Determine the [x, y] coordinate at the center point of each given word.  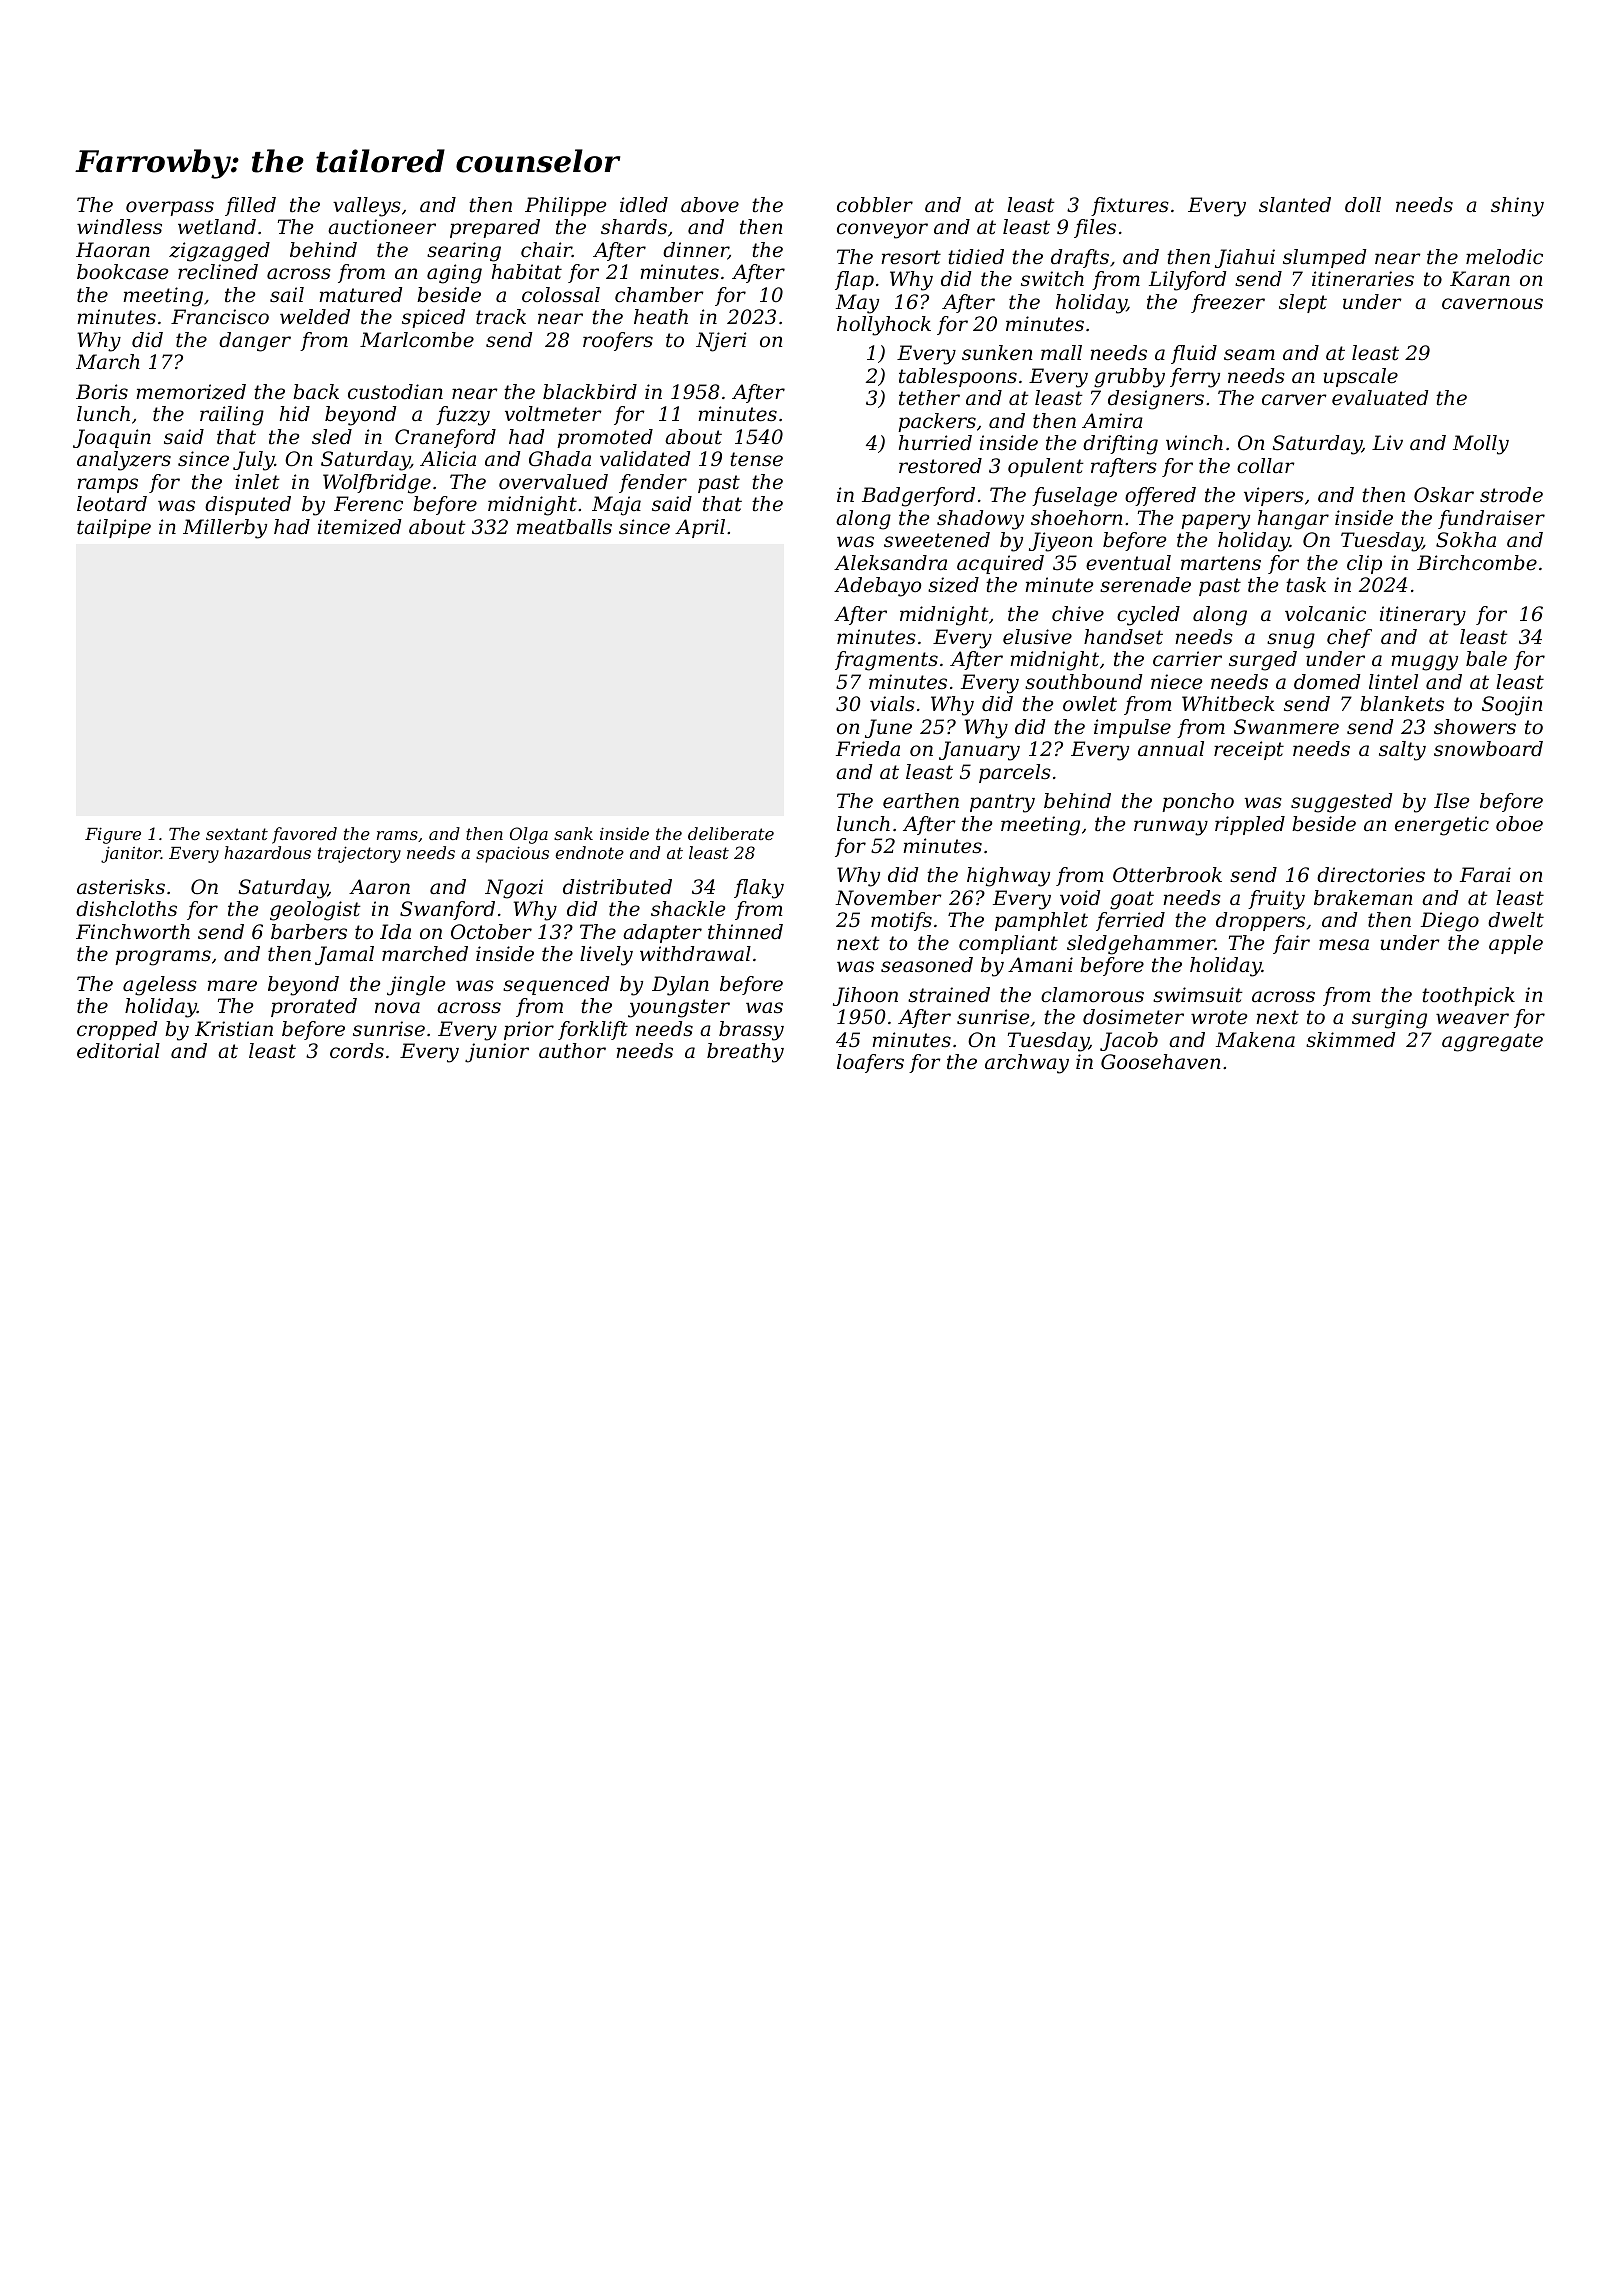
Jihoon [865, 996]
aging [454, 274]
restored [940, 466]
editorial [118, 1051]
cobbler [875, 205]
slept [1303, 303]
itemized [359, 527]
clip [1364, 564]
